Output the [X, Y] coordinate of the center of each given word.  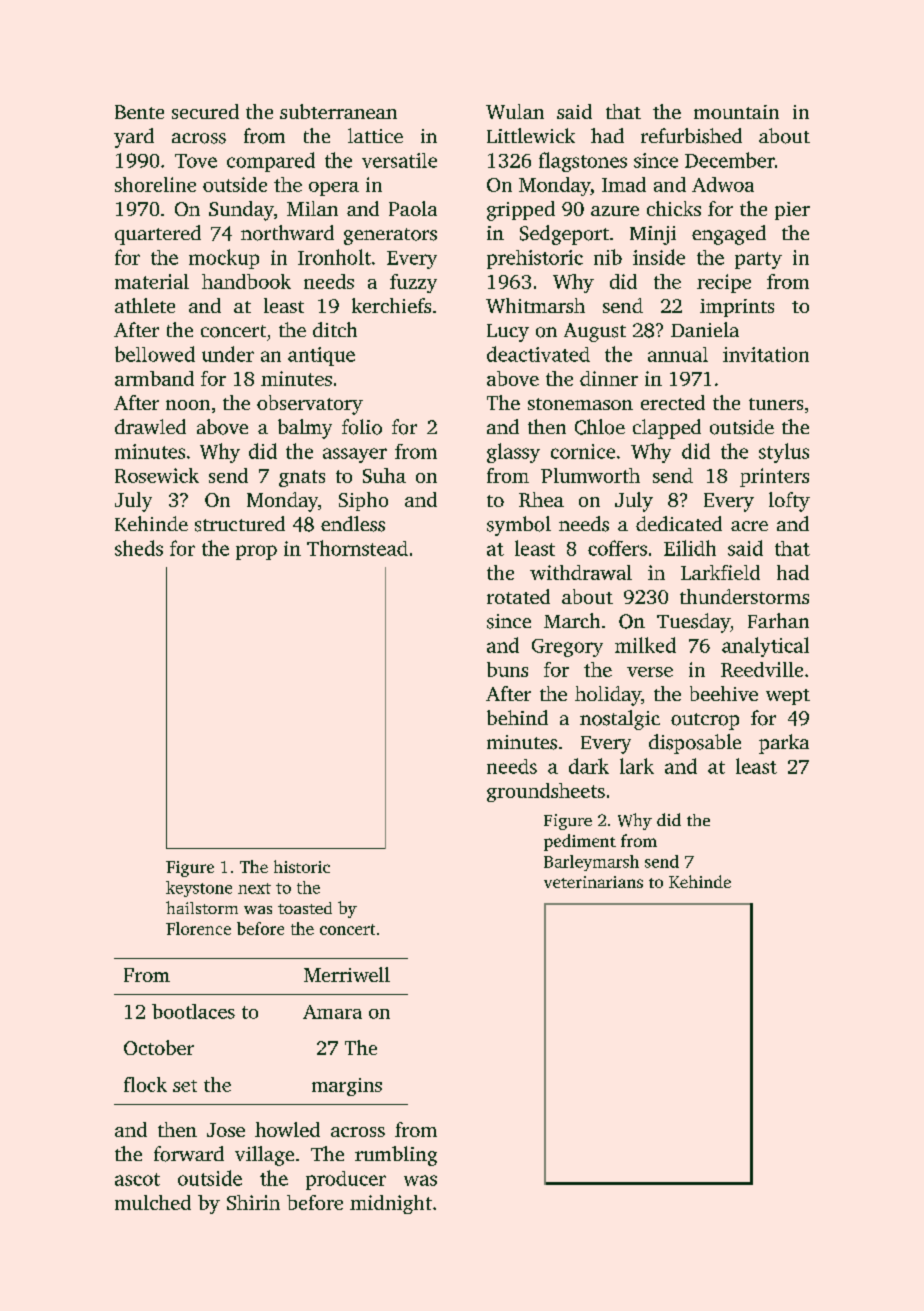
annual [678, 354]
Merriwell [347, 974]
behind [517, 717]
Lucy [508, 333]
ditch [335, 329]
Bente [139, 112]
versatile [399, 160]
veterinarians [593, 882]
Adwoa [723, 184]
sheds [139, 548]
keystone [199, 889]
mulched [153, 1202]
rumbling [396, 1156]
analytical [765, 647]
